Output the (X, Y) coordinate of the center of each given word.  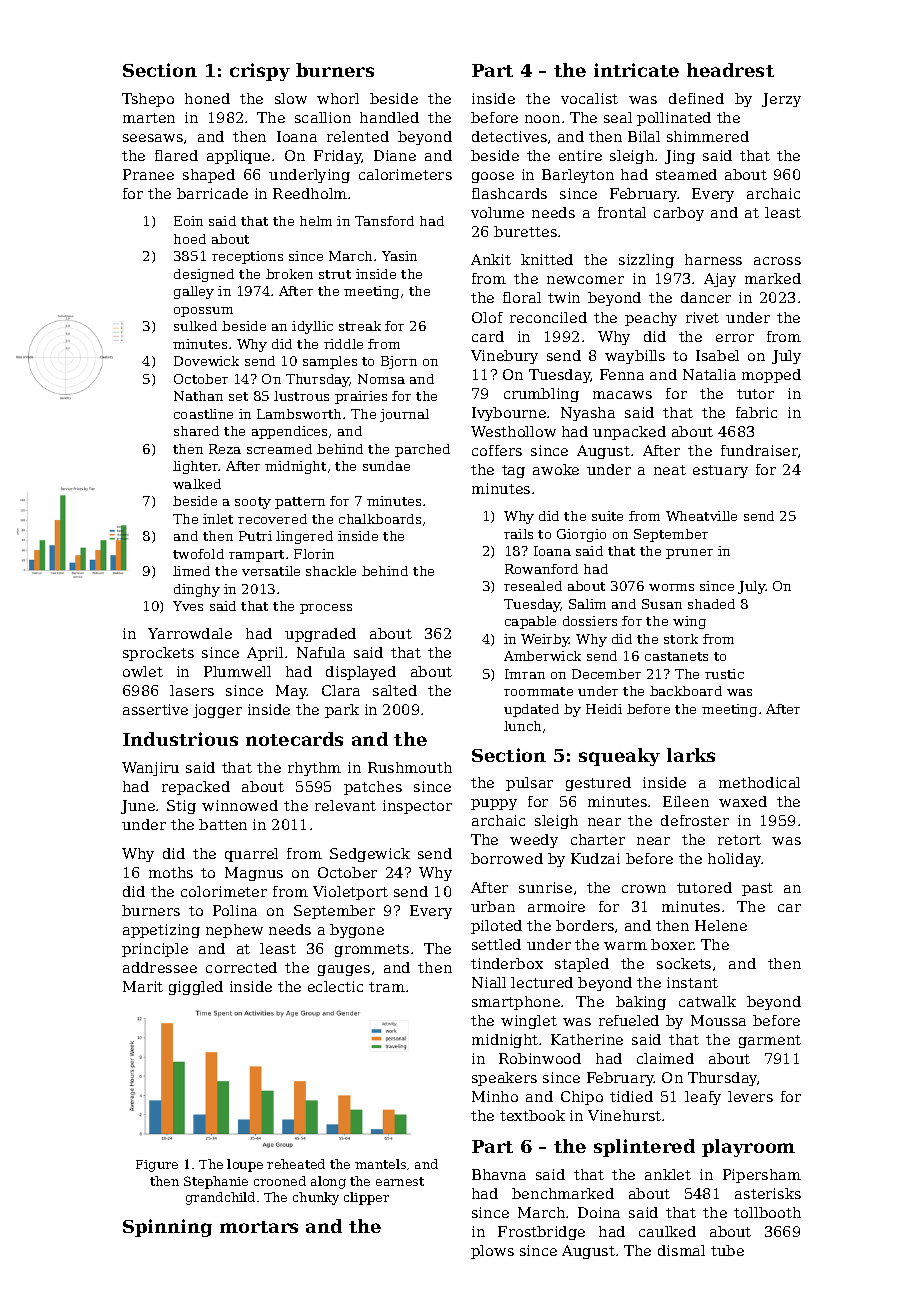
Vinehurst (624, 1115)
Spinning (167, 1228)
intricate (636, 70)
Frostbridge (541, 1233)
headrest (730, 70)
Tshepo (148, 100)
